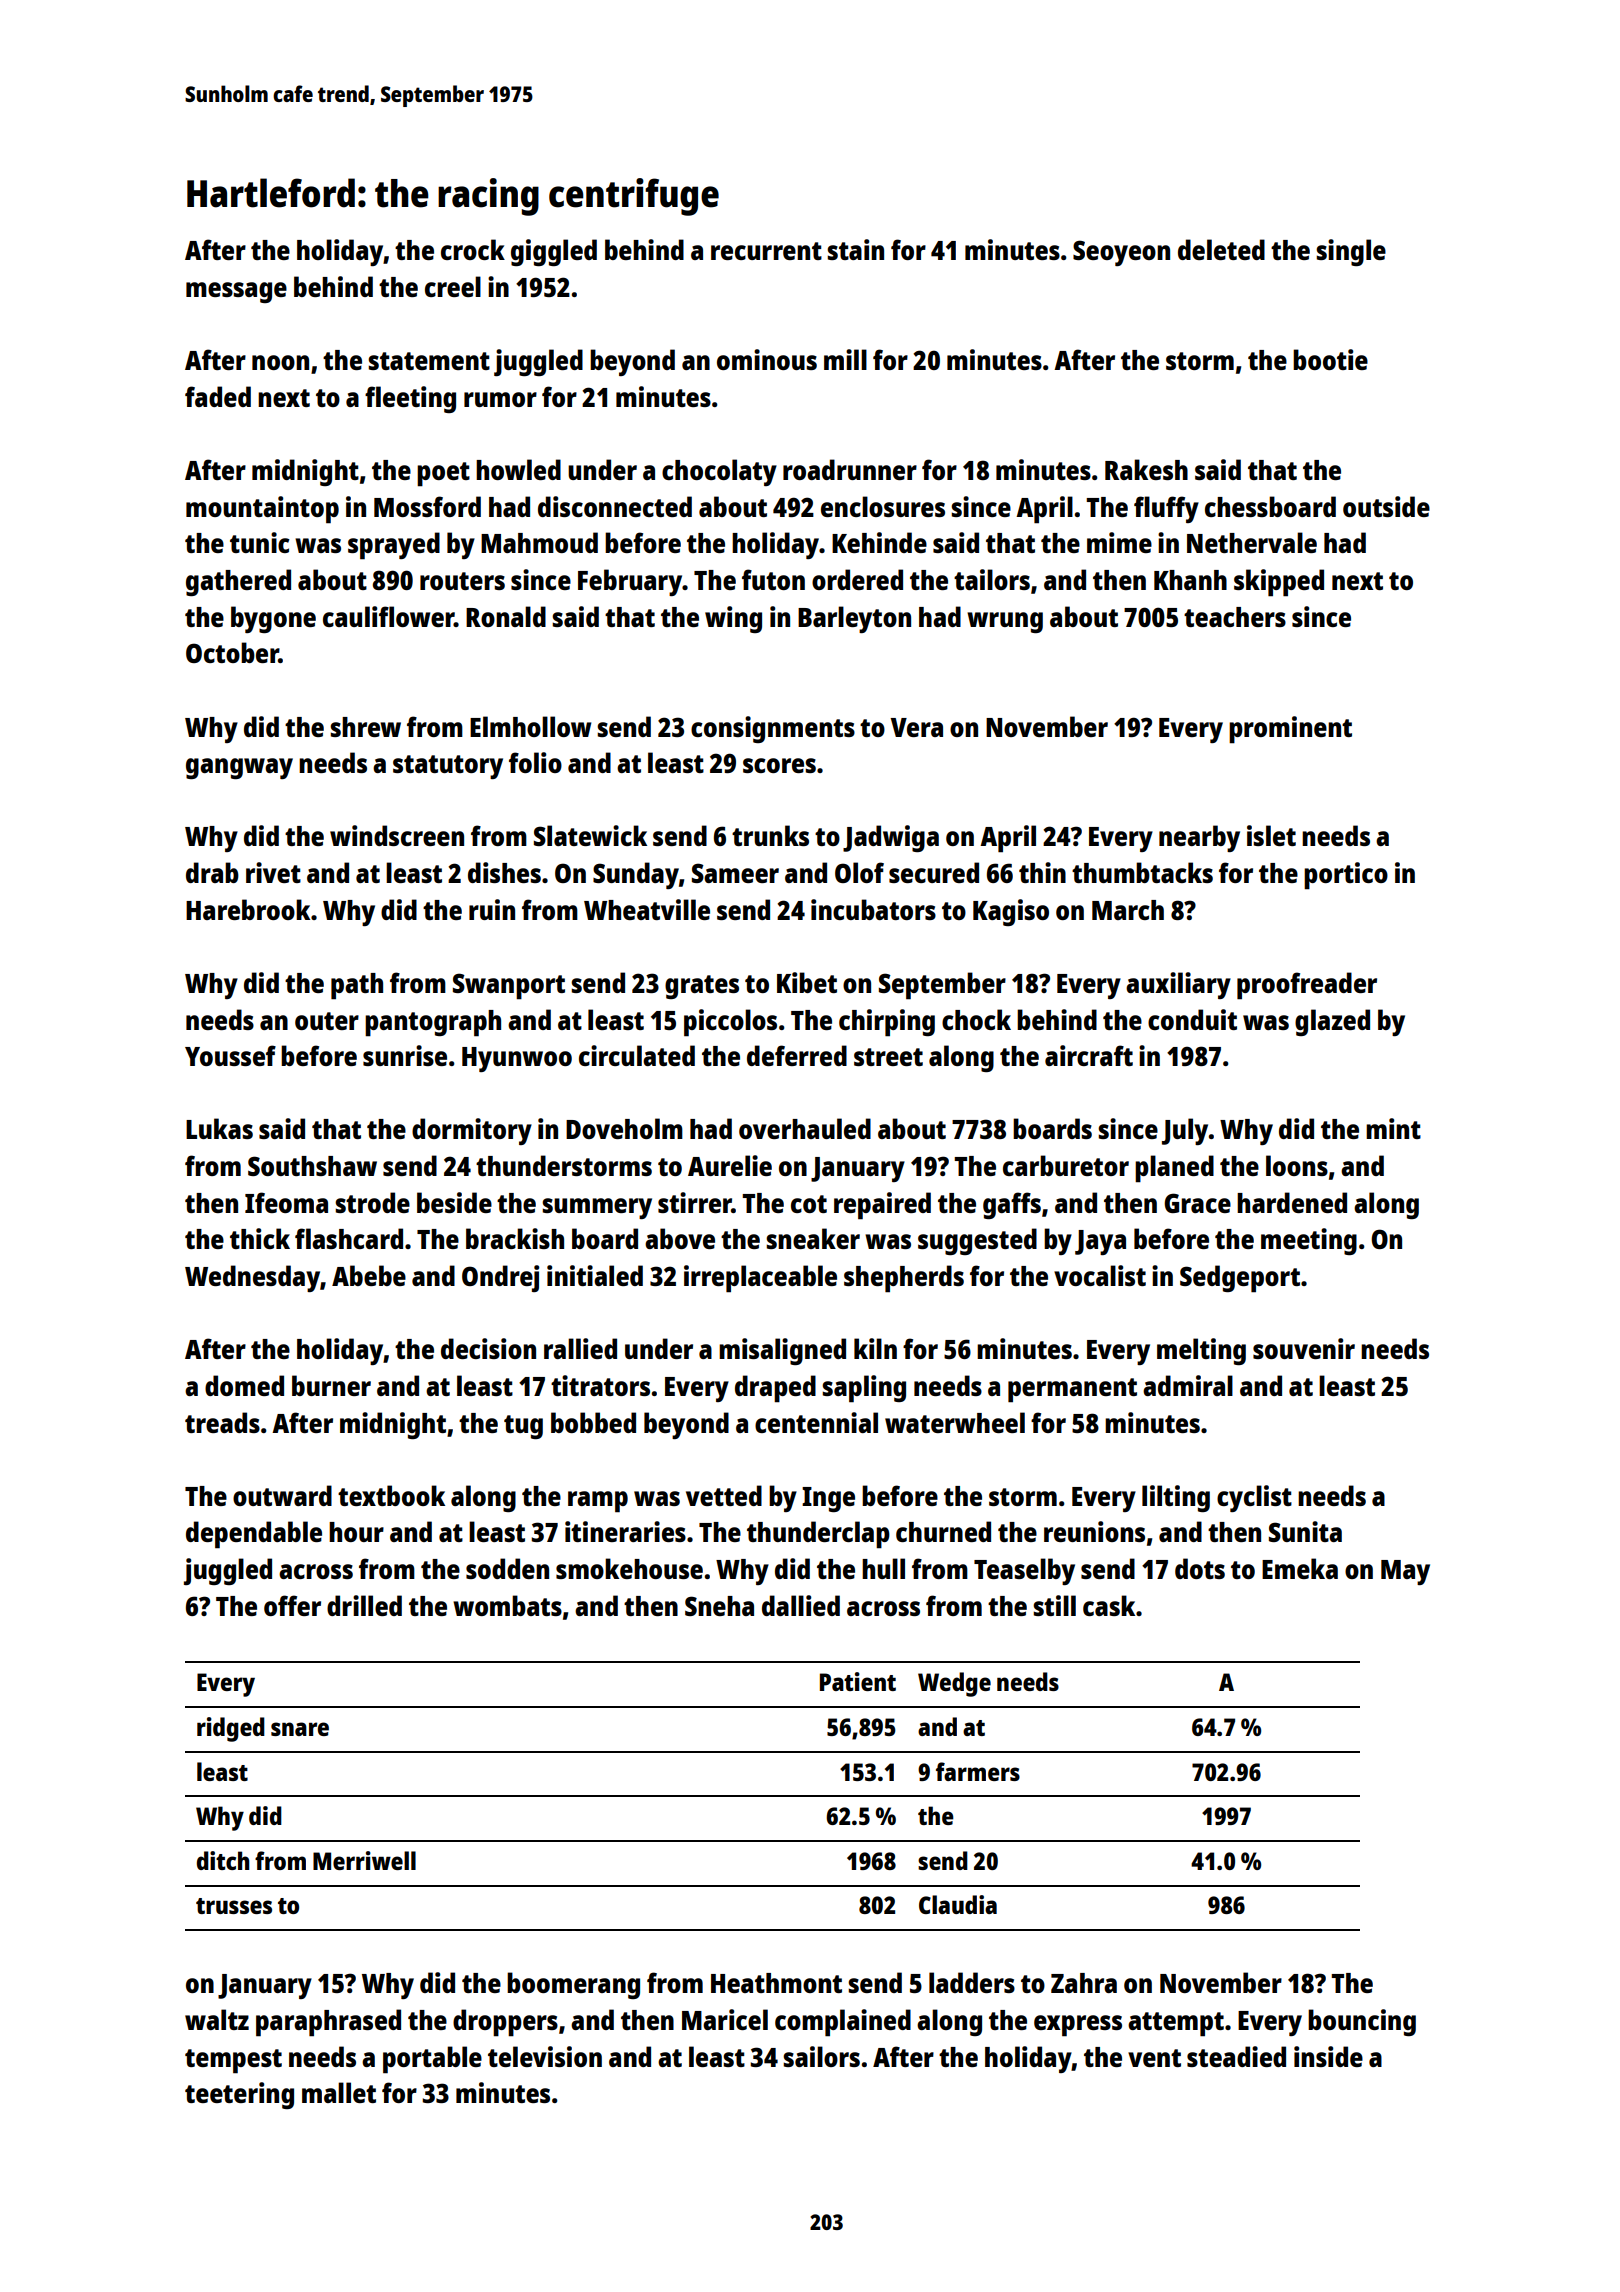 The height and width of the screenshot is (2292, 1620). I want to click on noon, so click(280, 362).
